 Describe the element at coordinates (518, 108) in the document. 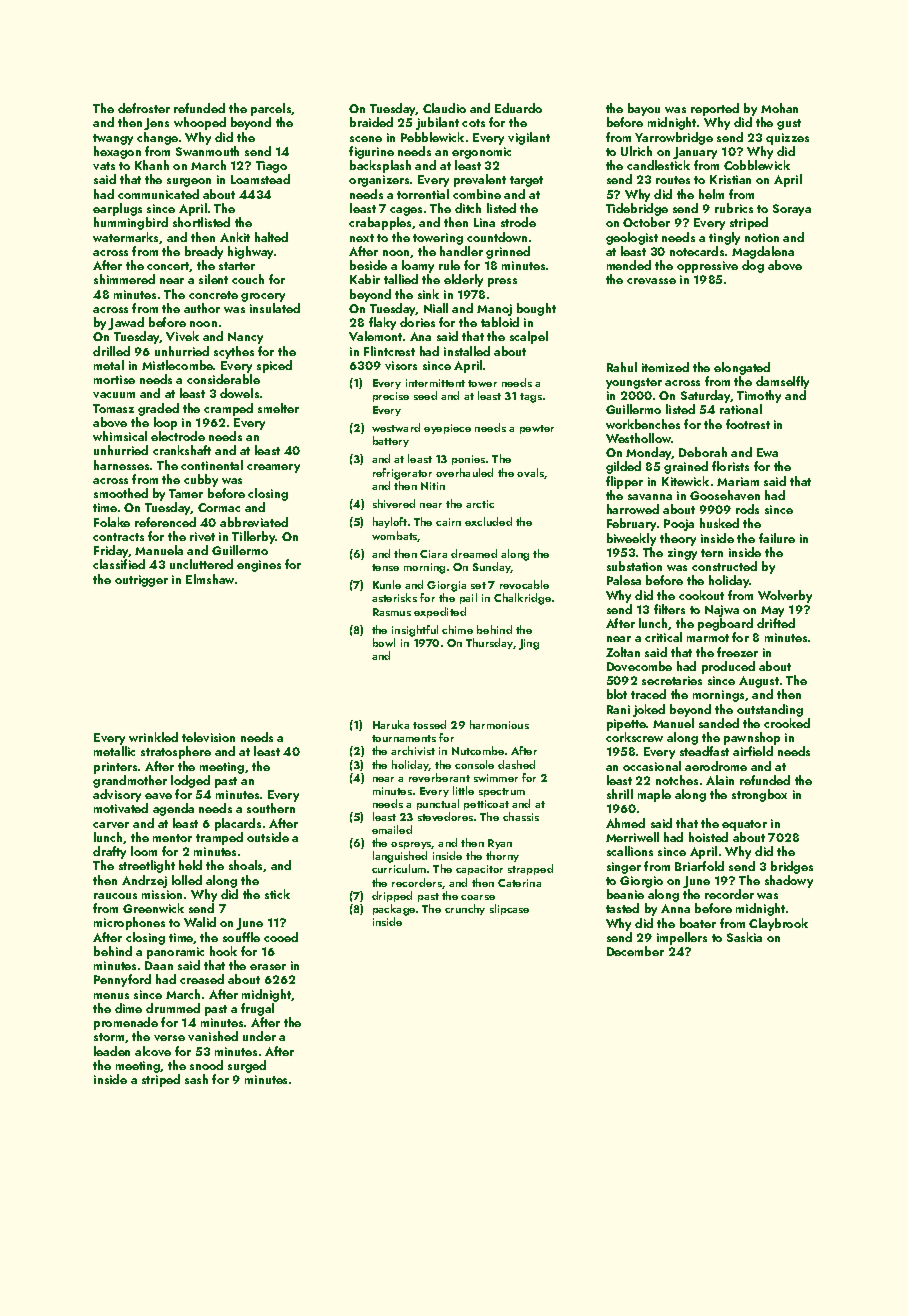

I see `Eduardo` at that location.
